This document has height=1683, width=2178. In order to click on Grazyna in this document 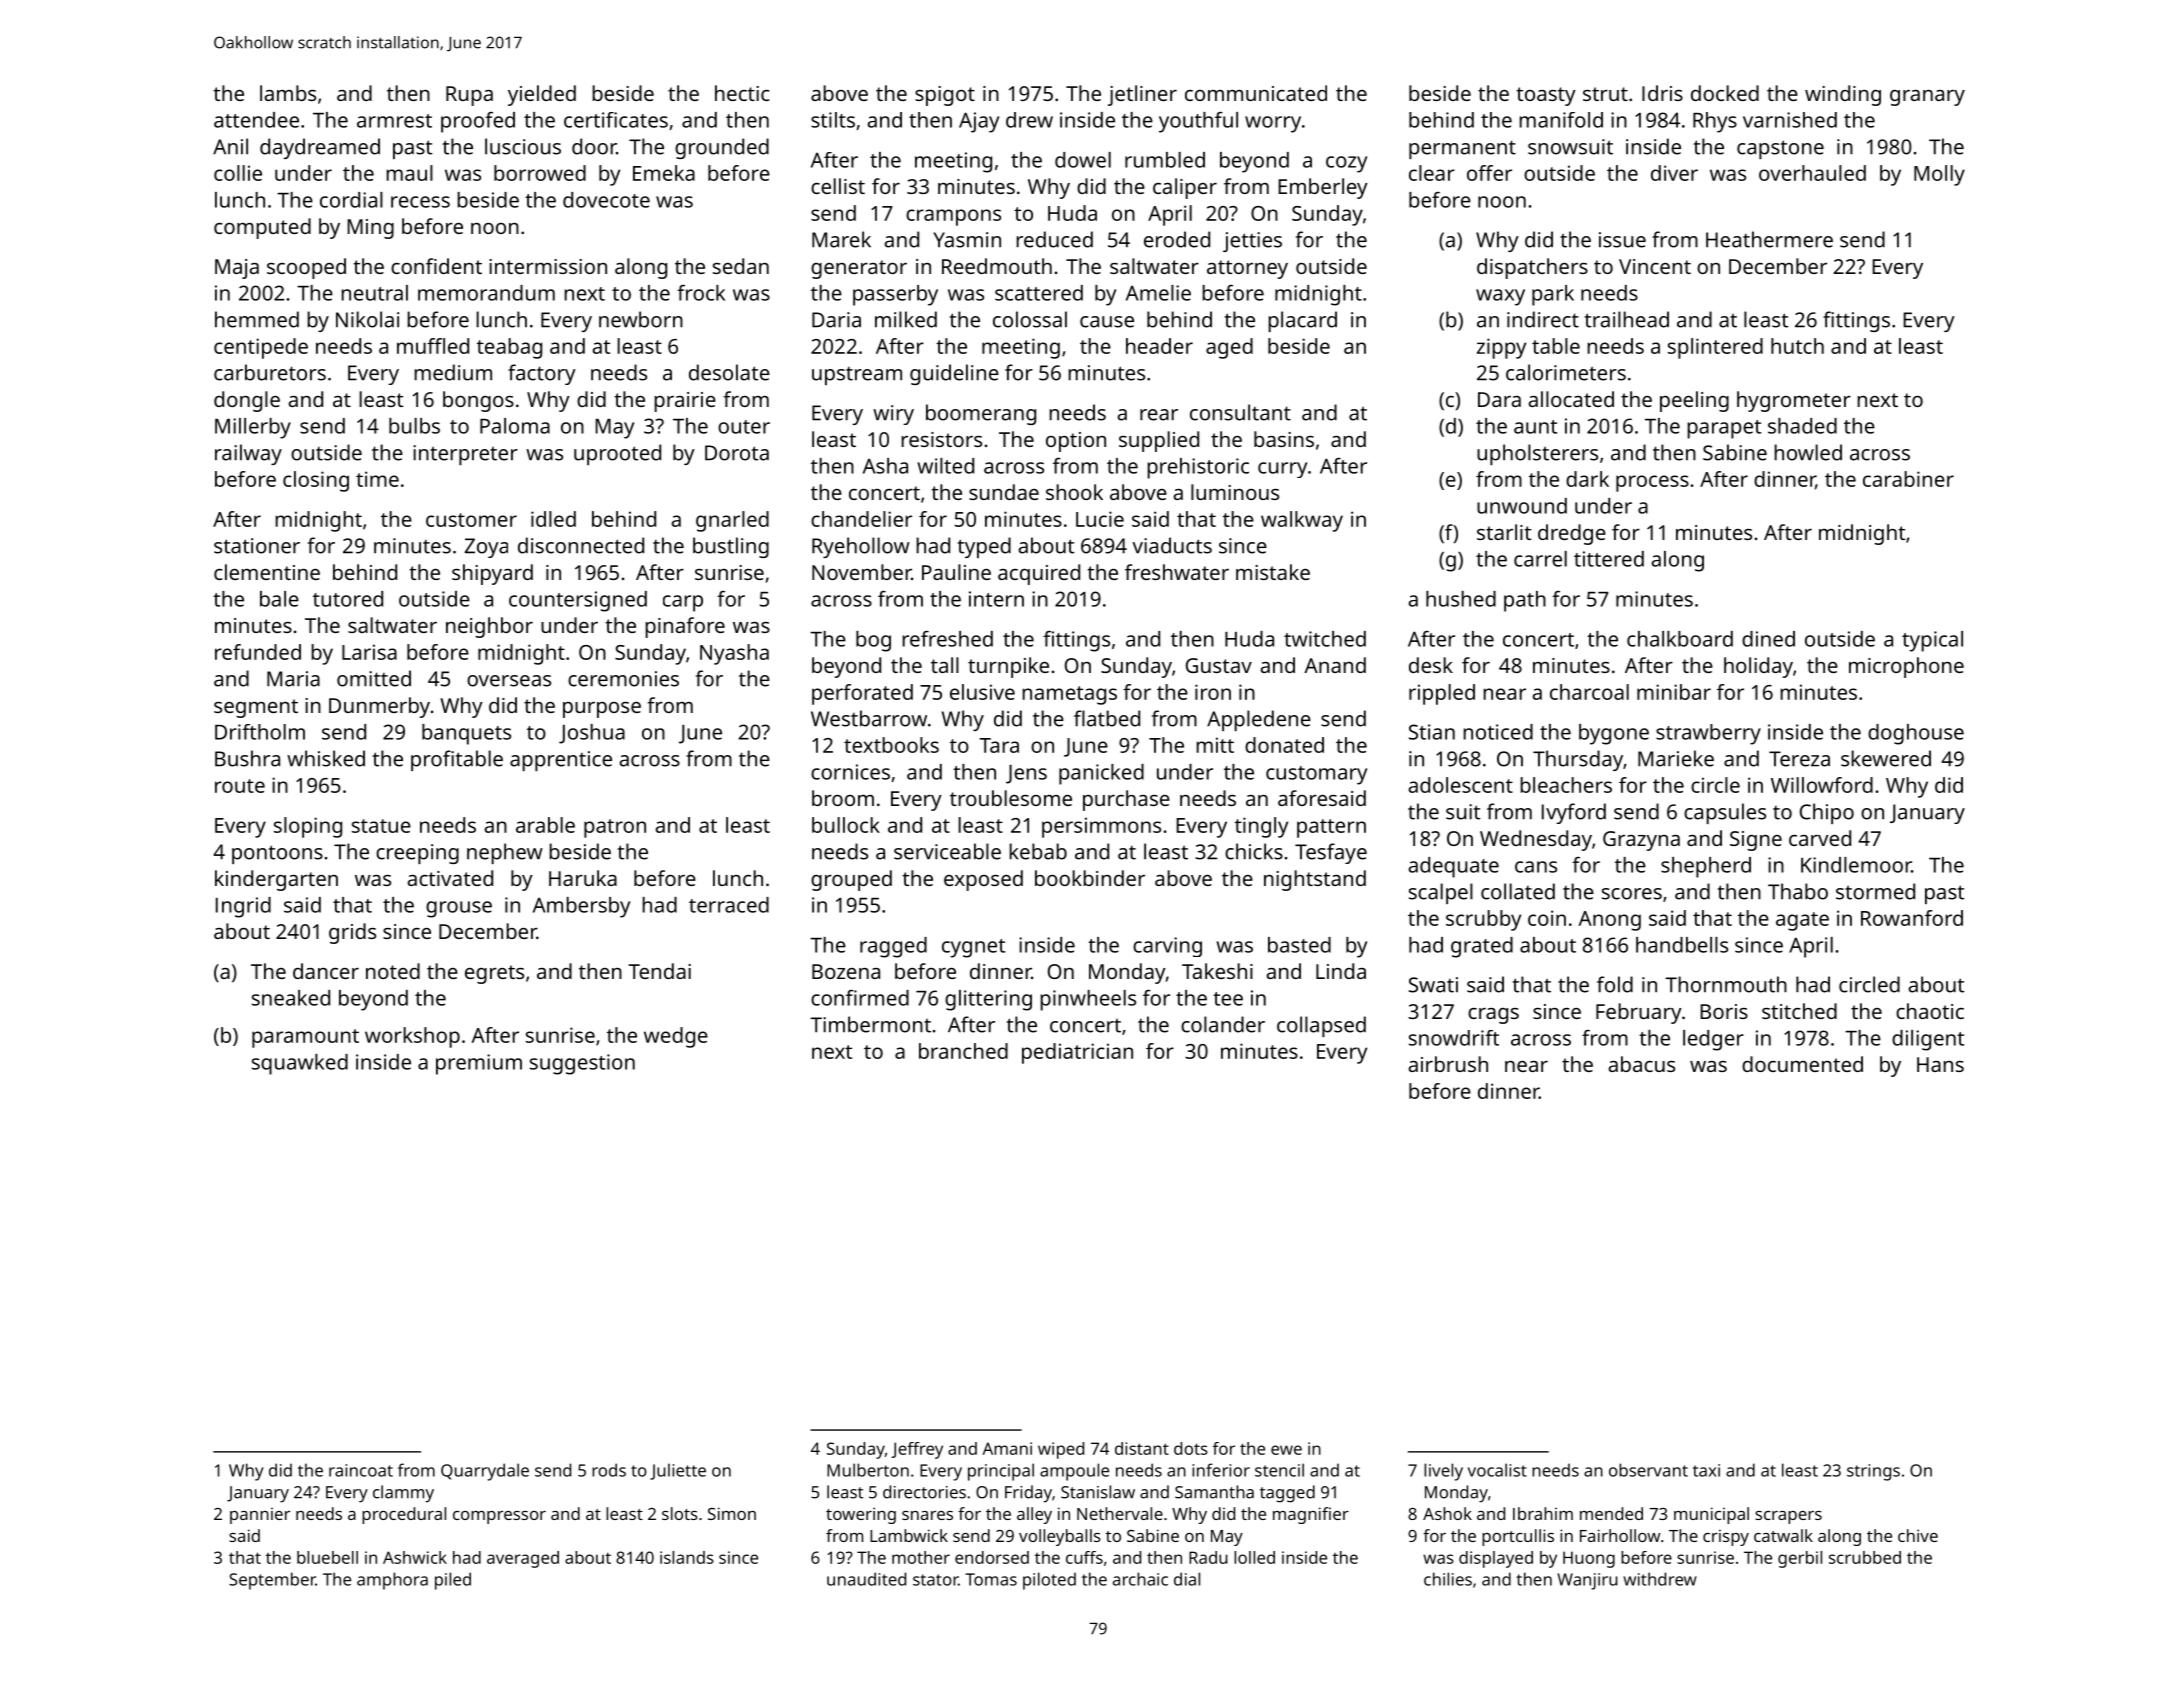, I will do `click(1641, 841)`.
